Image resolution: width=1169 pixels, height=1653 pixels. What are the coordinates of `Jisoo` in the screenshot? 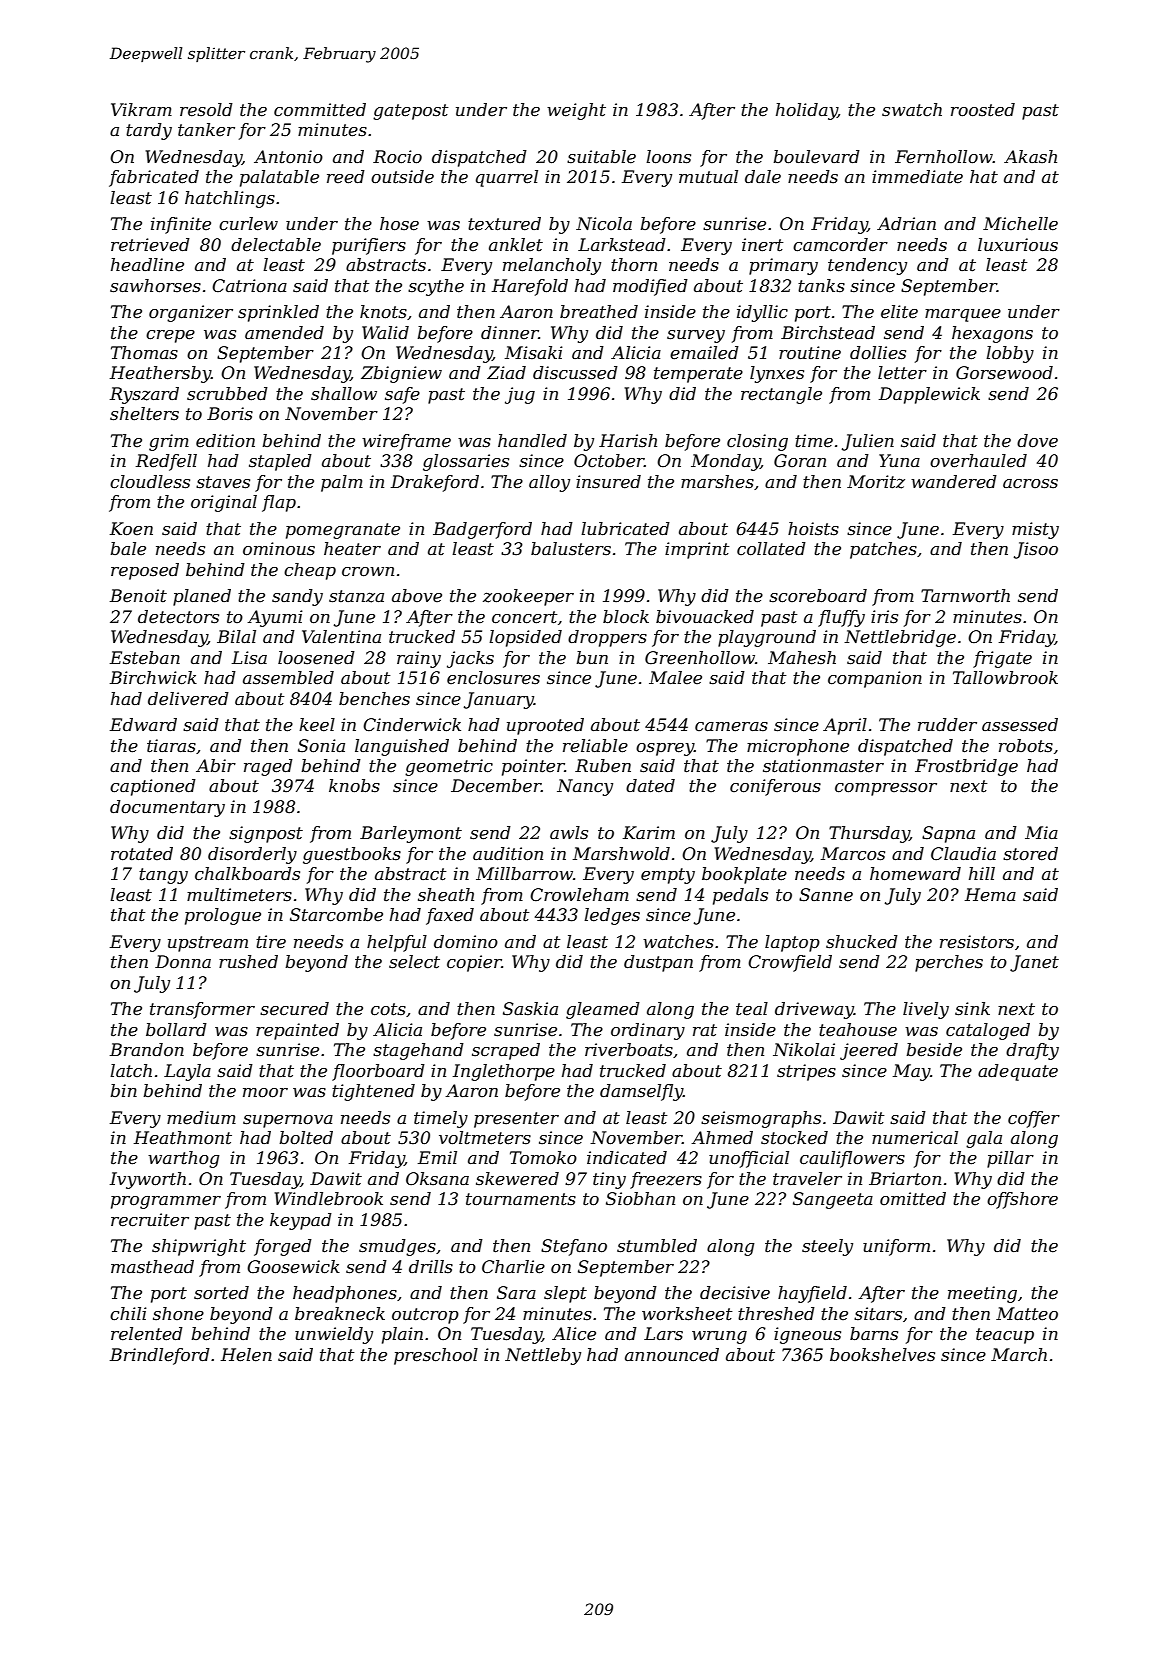 It's located at (1036, 550).
